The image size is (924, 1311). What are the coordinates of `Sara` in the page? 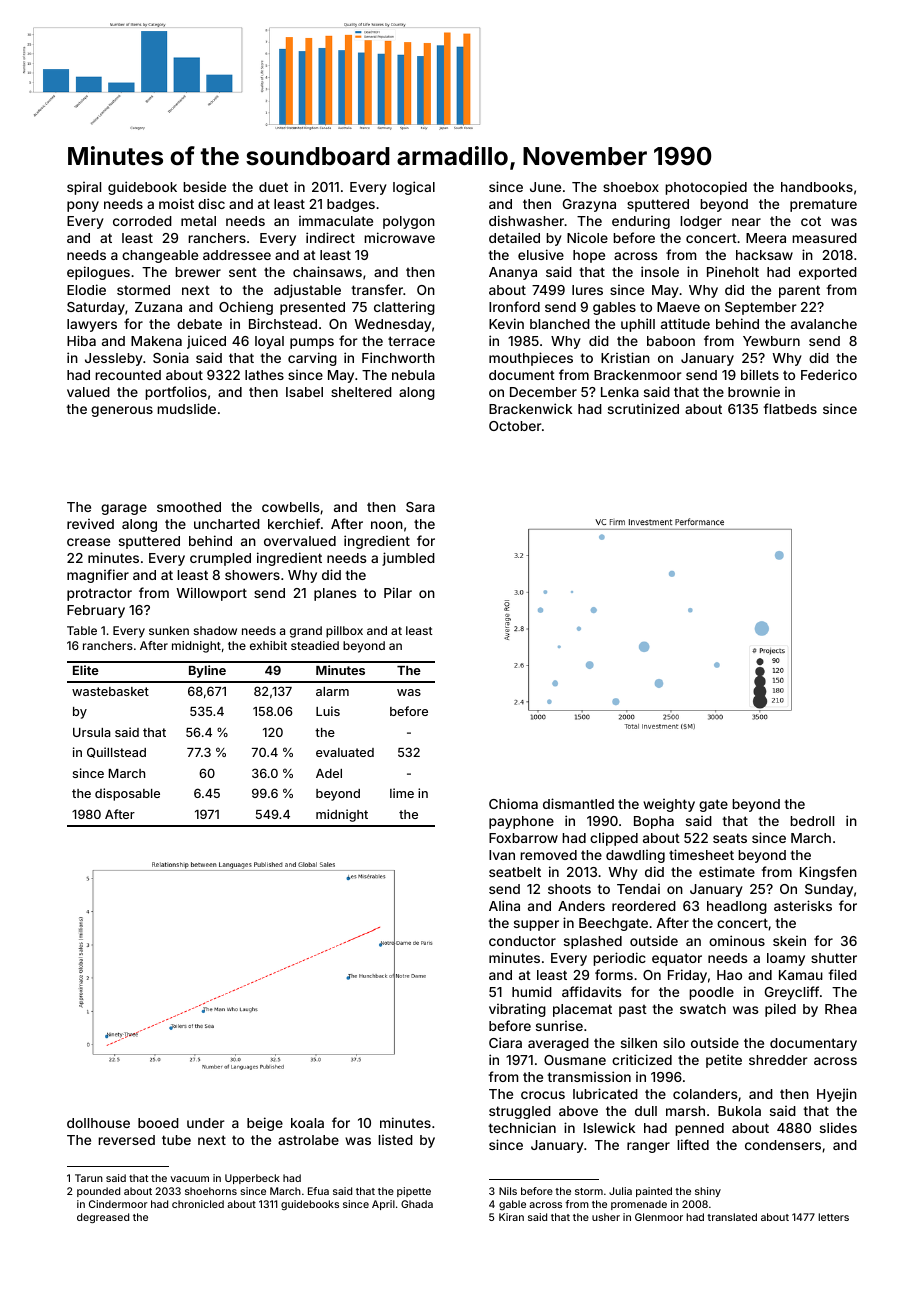 It's located at (420, 507).
